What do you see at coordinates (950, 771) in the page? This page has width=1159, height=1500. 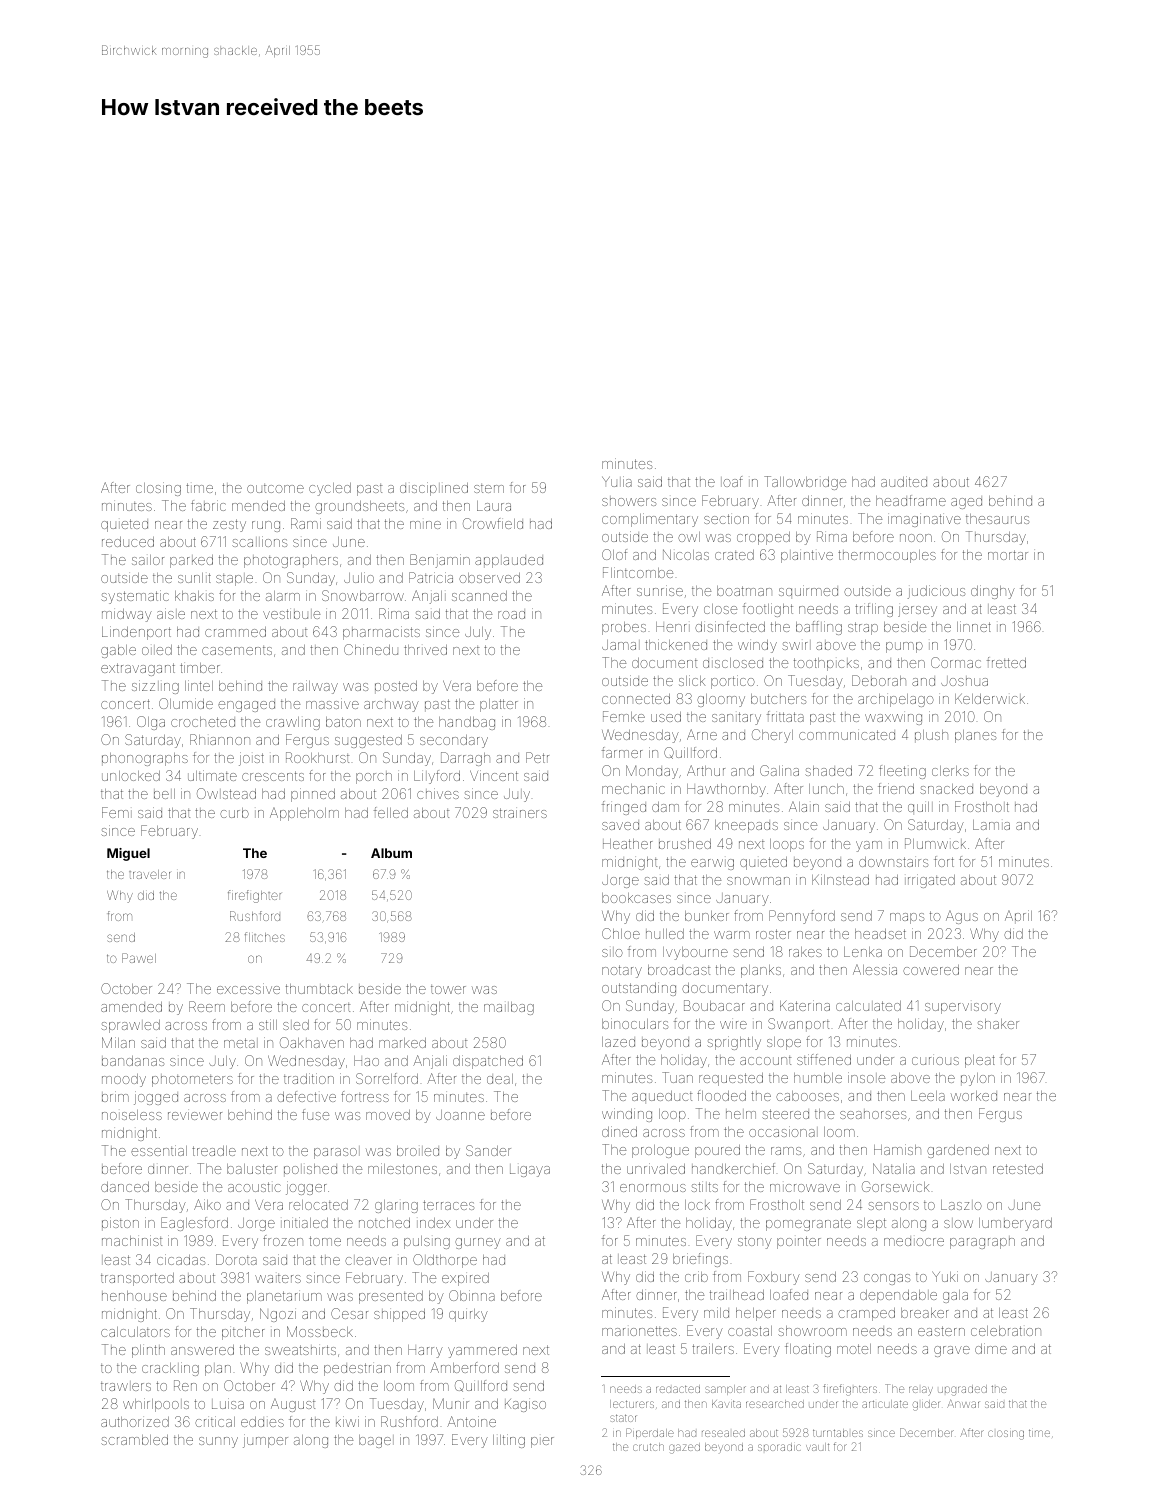 I see `clerks` at bounding box center [950, 771].
